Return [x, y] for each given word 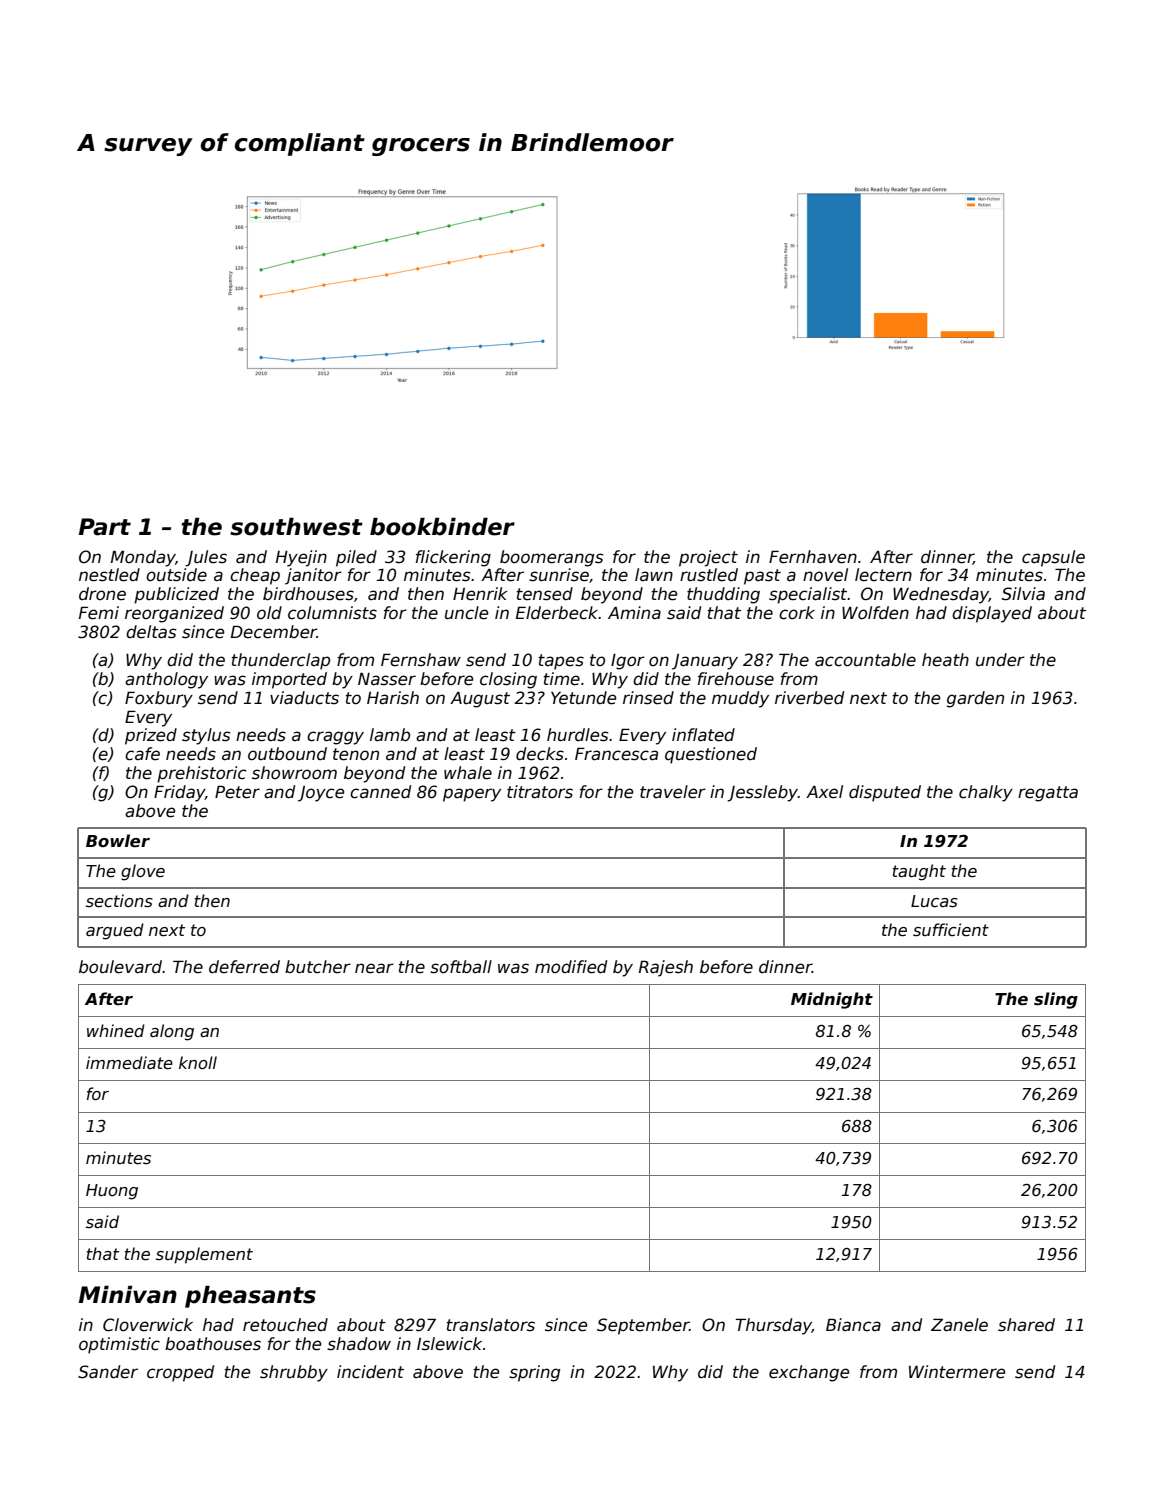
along [172, 1032]
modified [571, 967]
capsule [1053, 558]
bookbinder [442, 527]
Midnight [832, 1000]
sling [1056, 1000]
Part [105, 527]
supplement [204, 1255]
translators [491, 1325]
